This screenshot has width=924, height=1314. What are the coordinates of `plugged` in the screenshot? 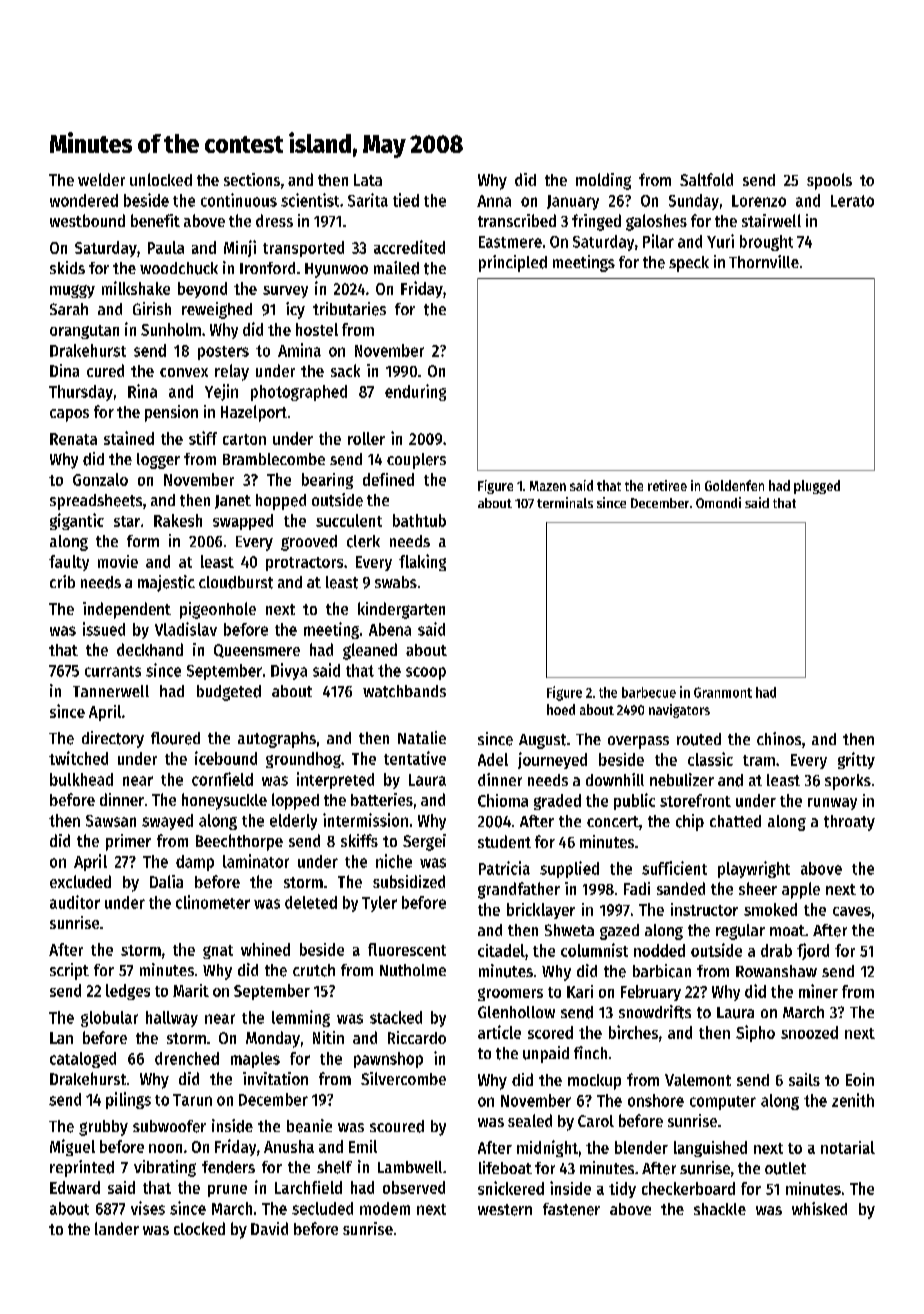 It's located at (817, 487).
